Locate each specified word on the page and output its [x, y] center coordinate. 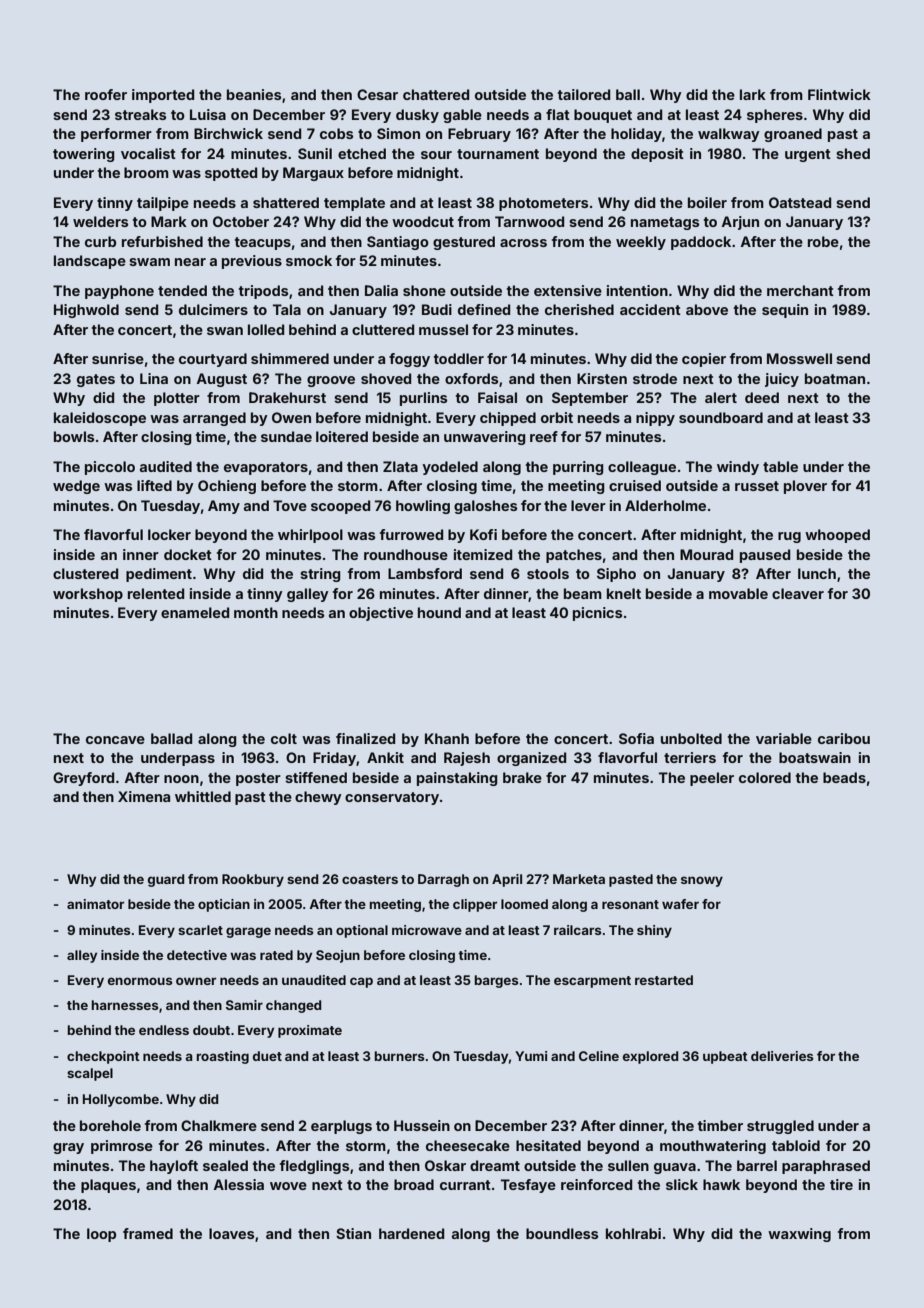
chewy [318, 798]
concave [115, 740]
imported [163, 96]
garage [248, 932]
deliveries [782, 1056]
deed [762, 397]
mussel [443, 329]
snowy [702, 881]
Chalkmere [219, 1125]
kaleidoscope [100, 419]
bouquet [603, 116]
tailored [584, 94]
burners [399, 1056]
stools [548, 573]
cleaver [798, 593]
